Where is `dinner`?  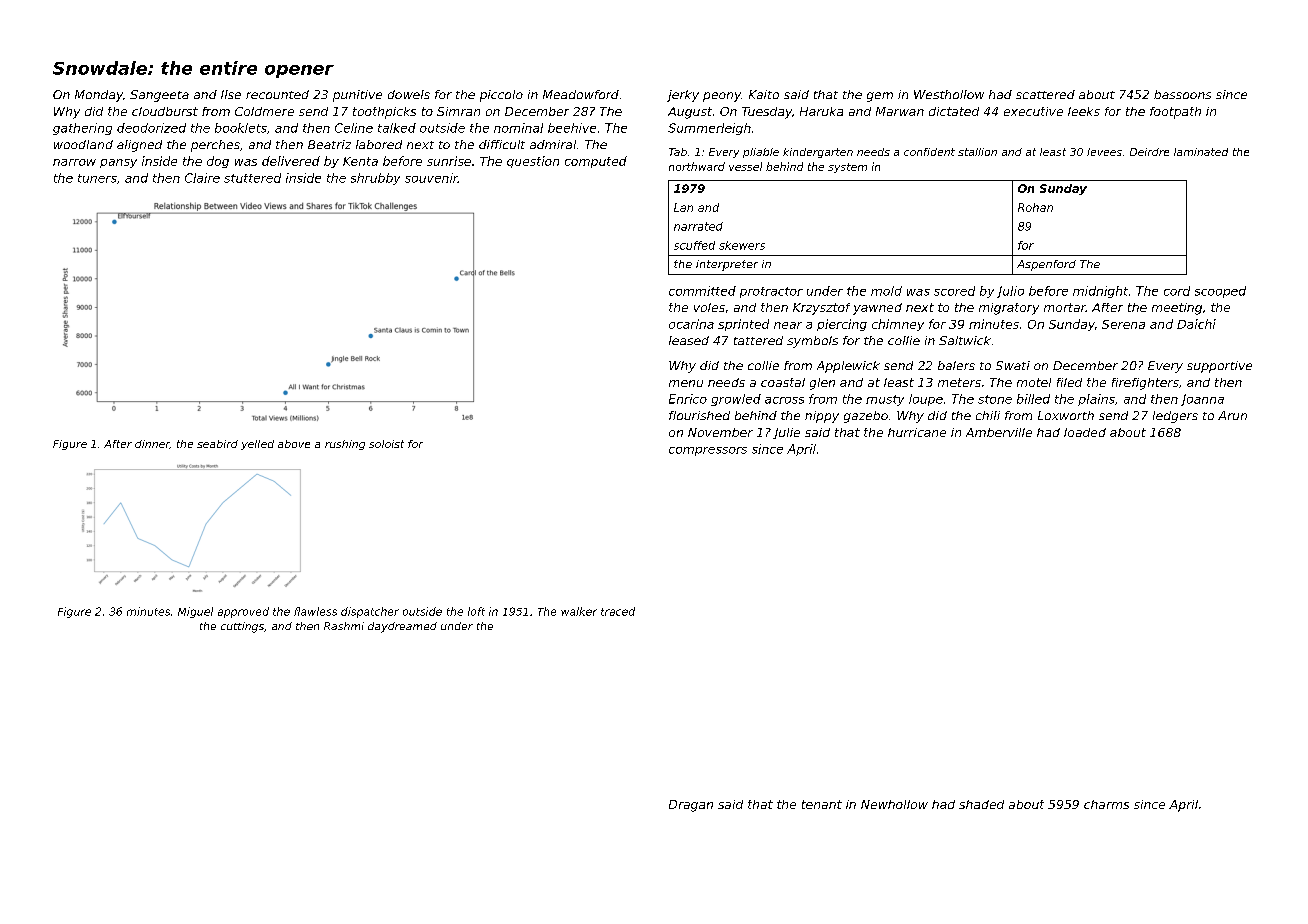
dinner is located at coordinates (152, 444).
